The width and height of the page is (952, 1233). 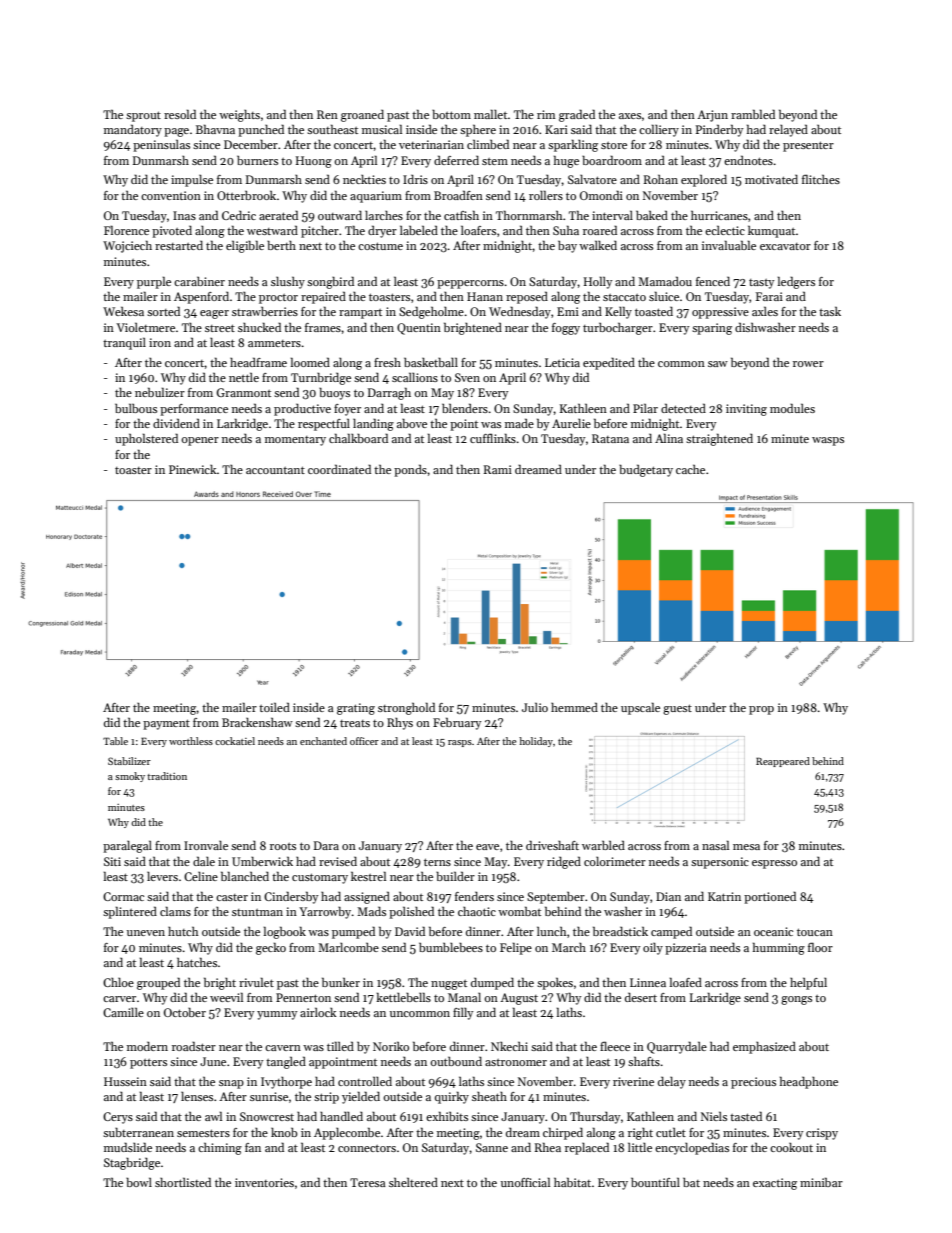 What do you see at coordinates (796, 282) in the page?
I see `ledgers` at bounding box center [796, 282].
